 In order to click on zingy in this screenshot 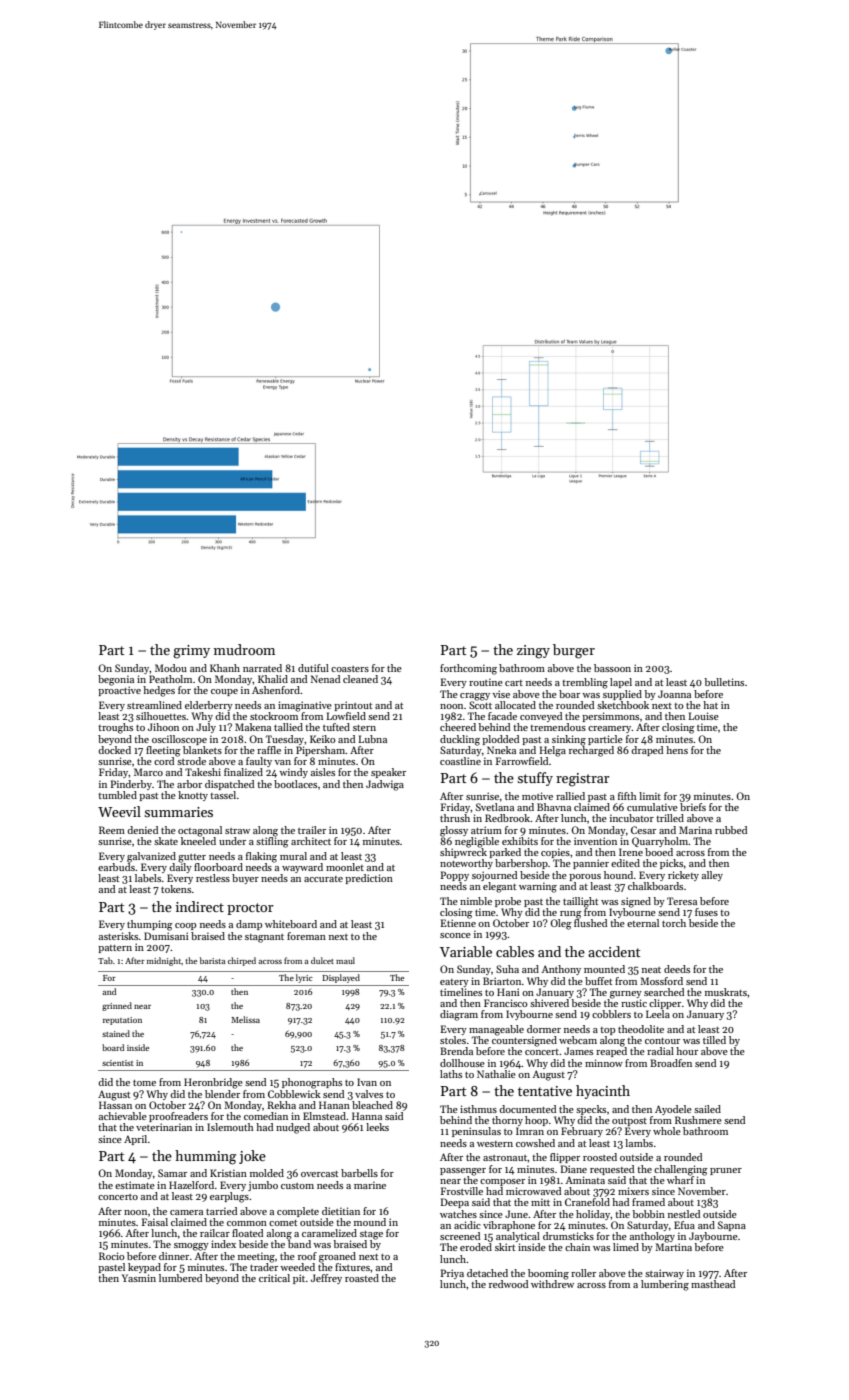, I will do `click(533, 652)`.
